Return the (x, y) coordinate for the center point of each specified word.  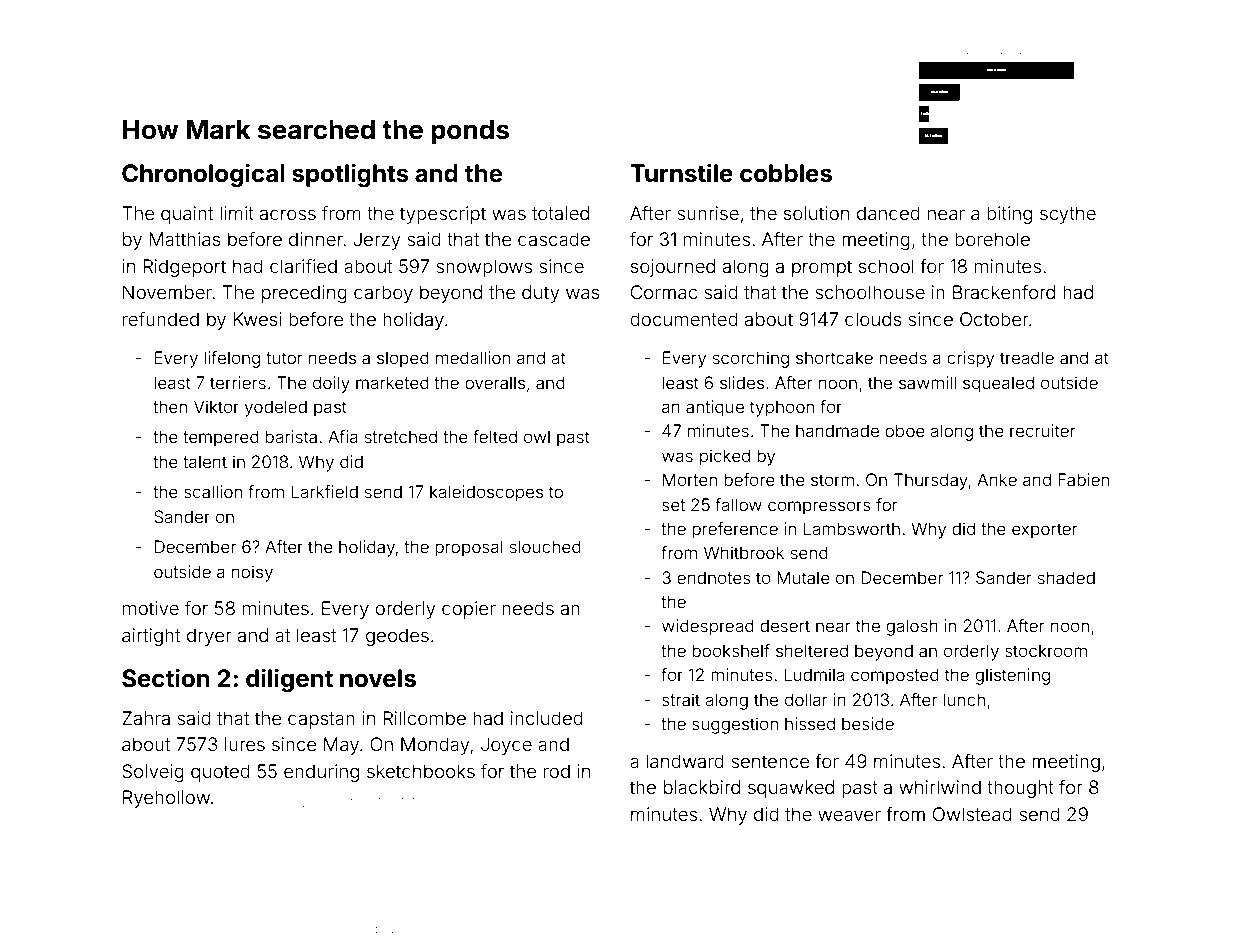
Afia (343, 436)
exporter (1045, 531)
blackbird (702, 787)
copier (469, 610)
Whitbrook (744, 552)
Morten (690, 479)
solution (816, 213)
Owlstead (972, 814)
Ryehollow (166, 799)
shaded (1066, 577)
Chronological (203, 175)
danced (888, 213)
